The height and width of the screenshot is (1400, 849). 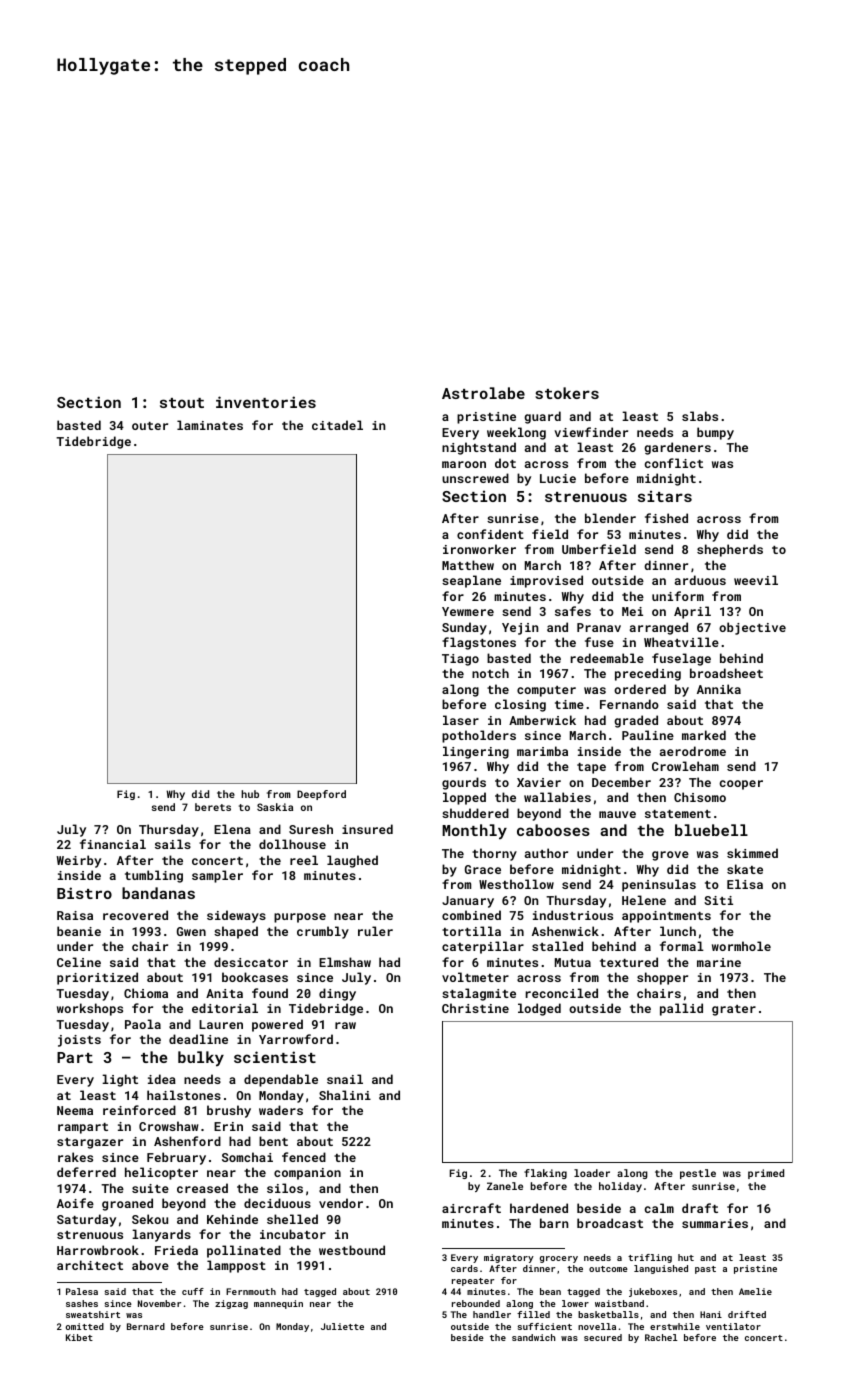 What do you see at coordinates (608, 1269) in the screenshot?
I see `outcome` at bounding box center [608, 1269].
